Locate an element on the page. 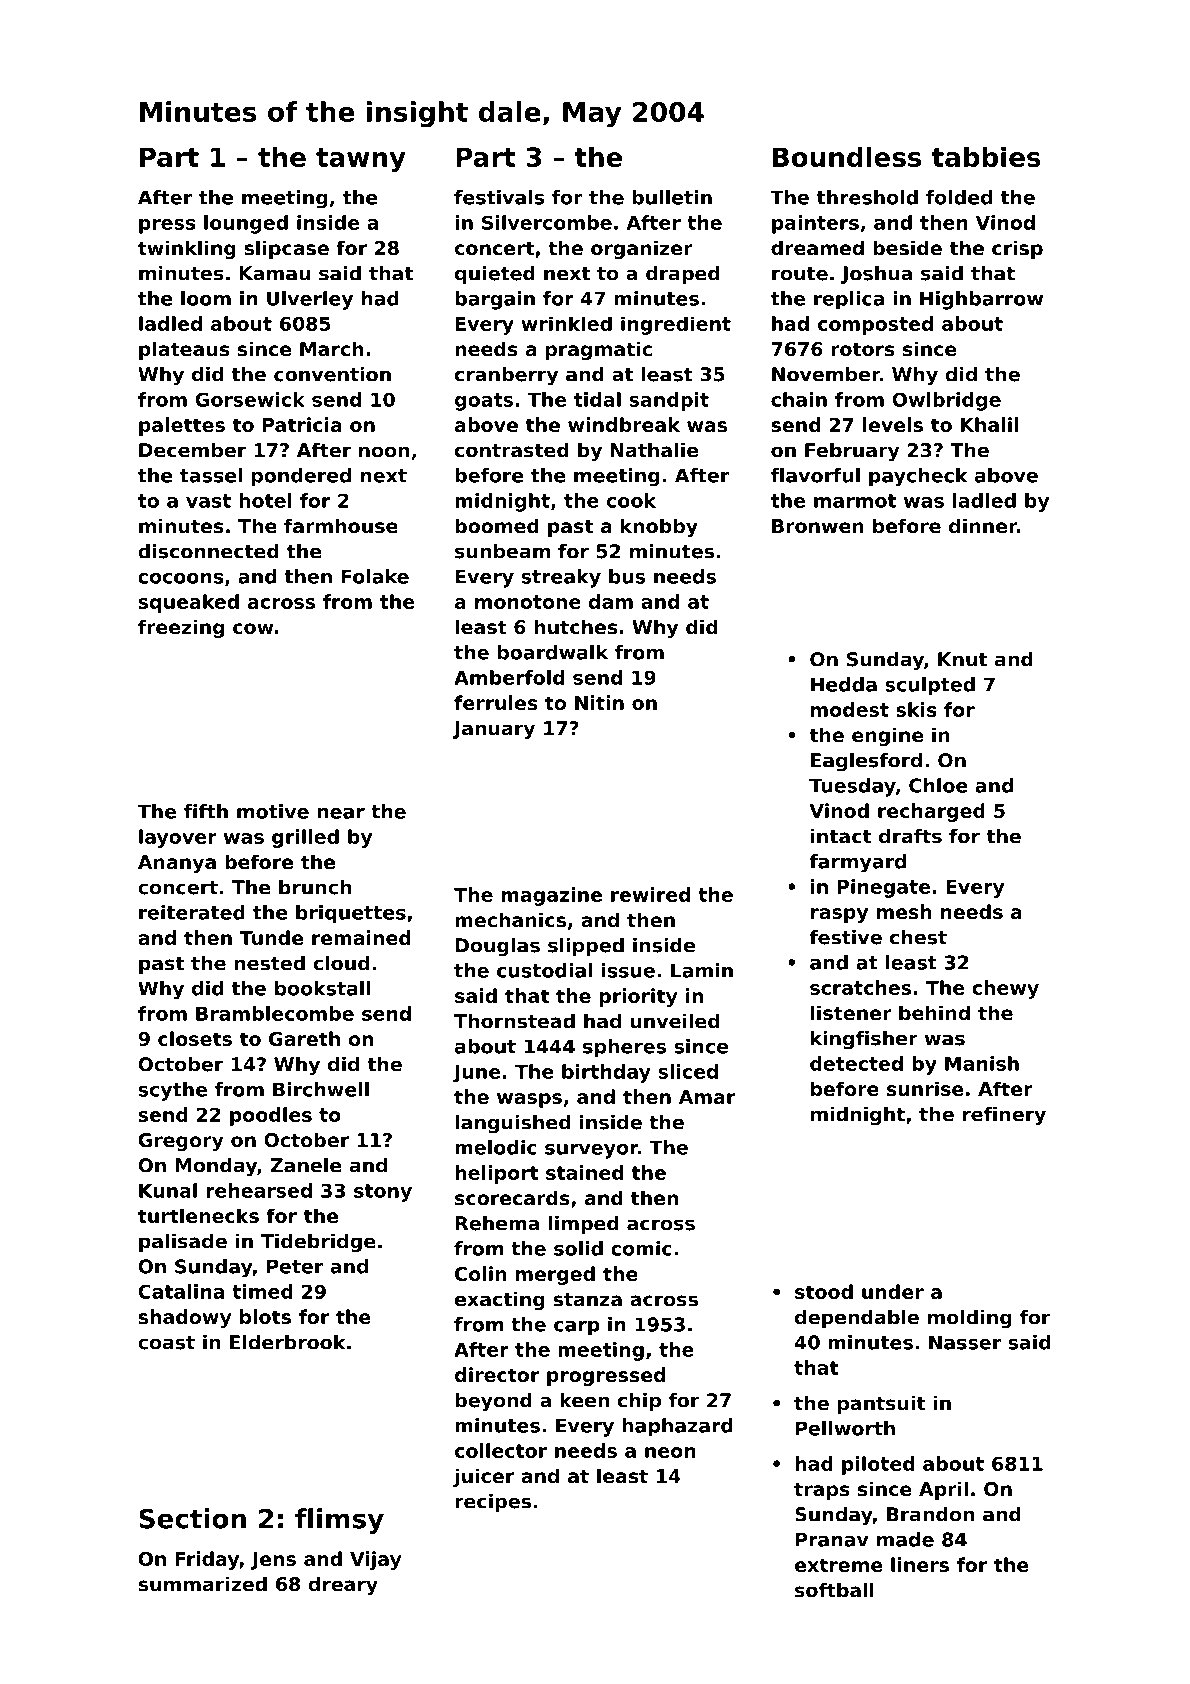  ingredient is located at coordinates (676, 325).
